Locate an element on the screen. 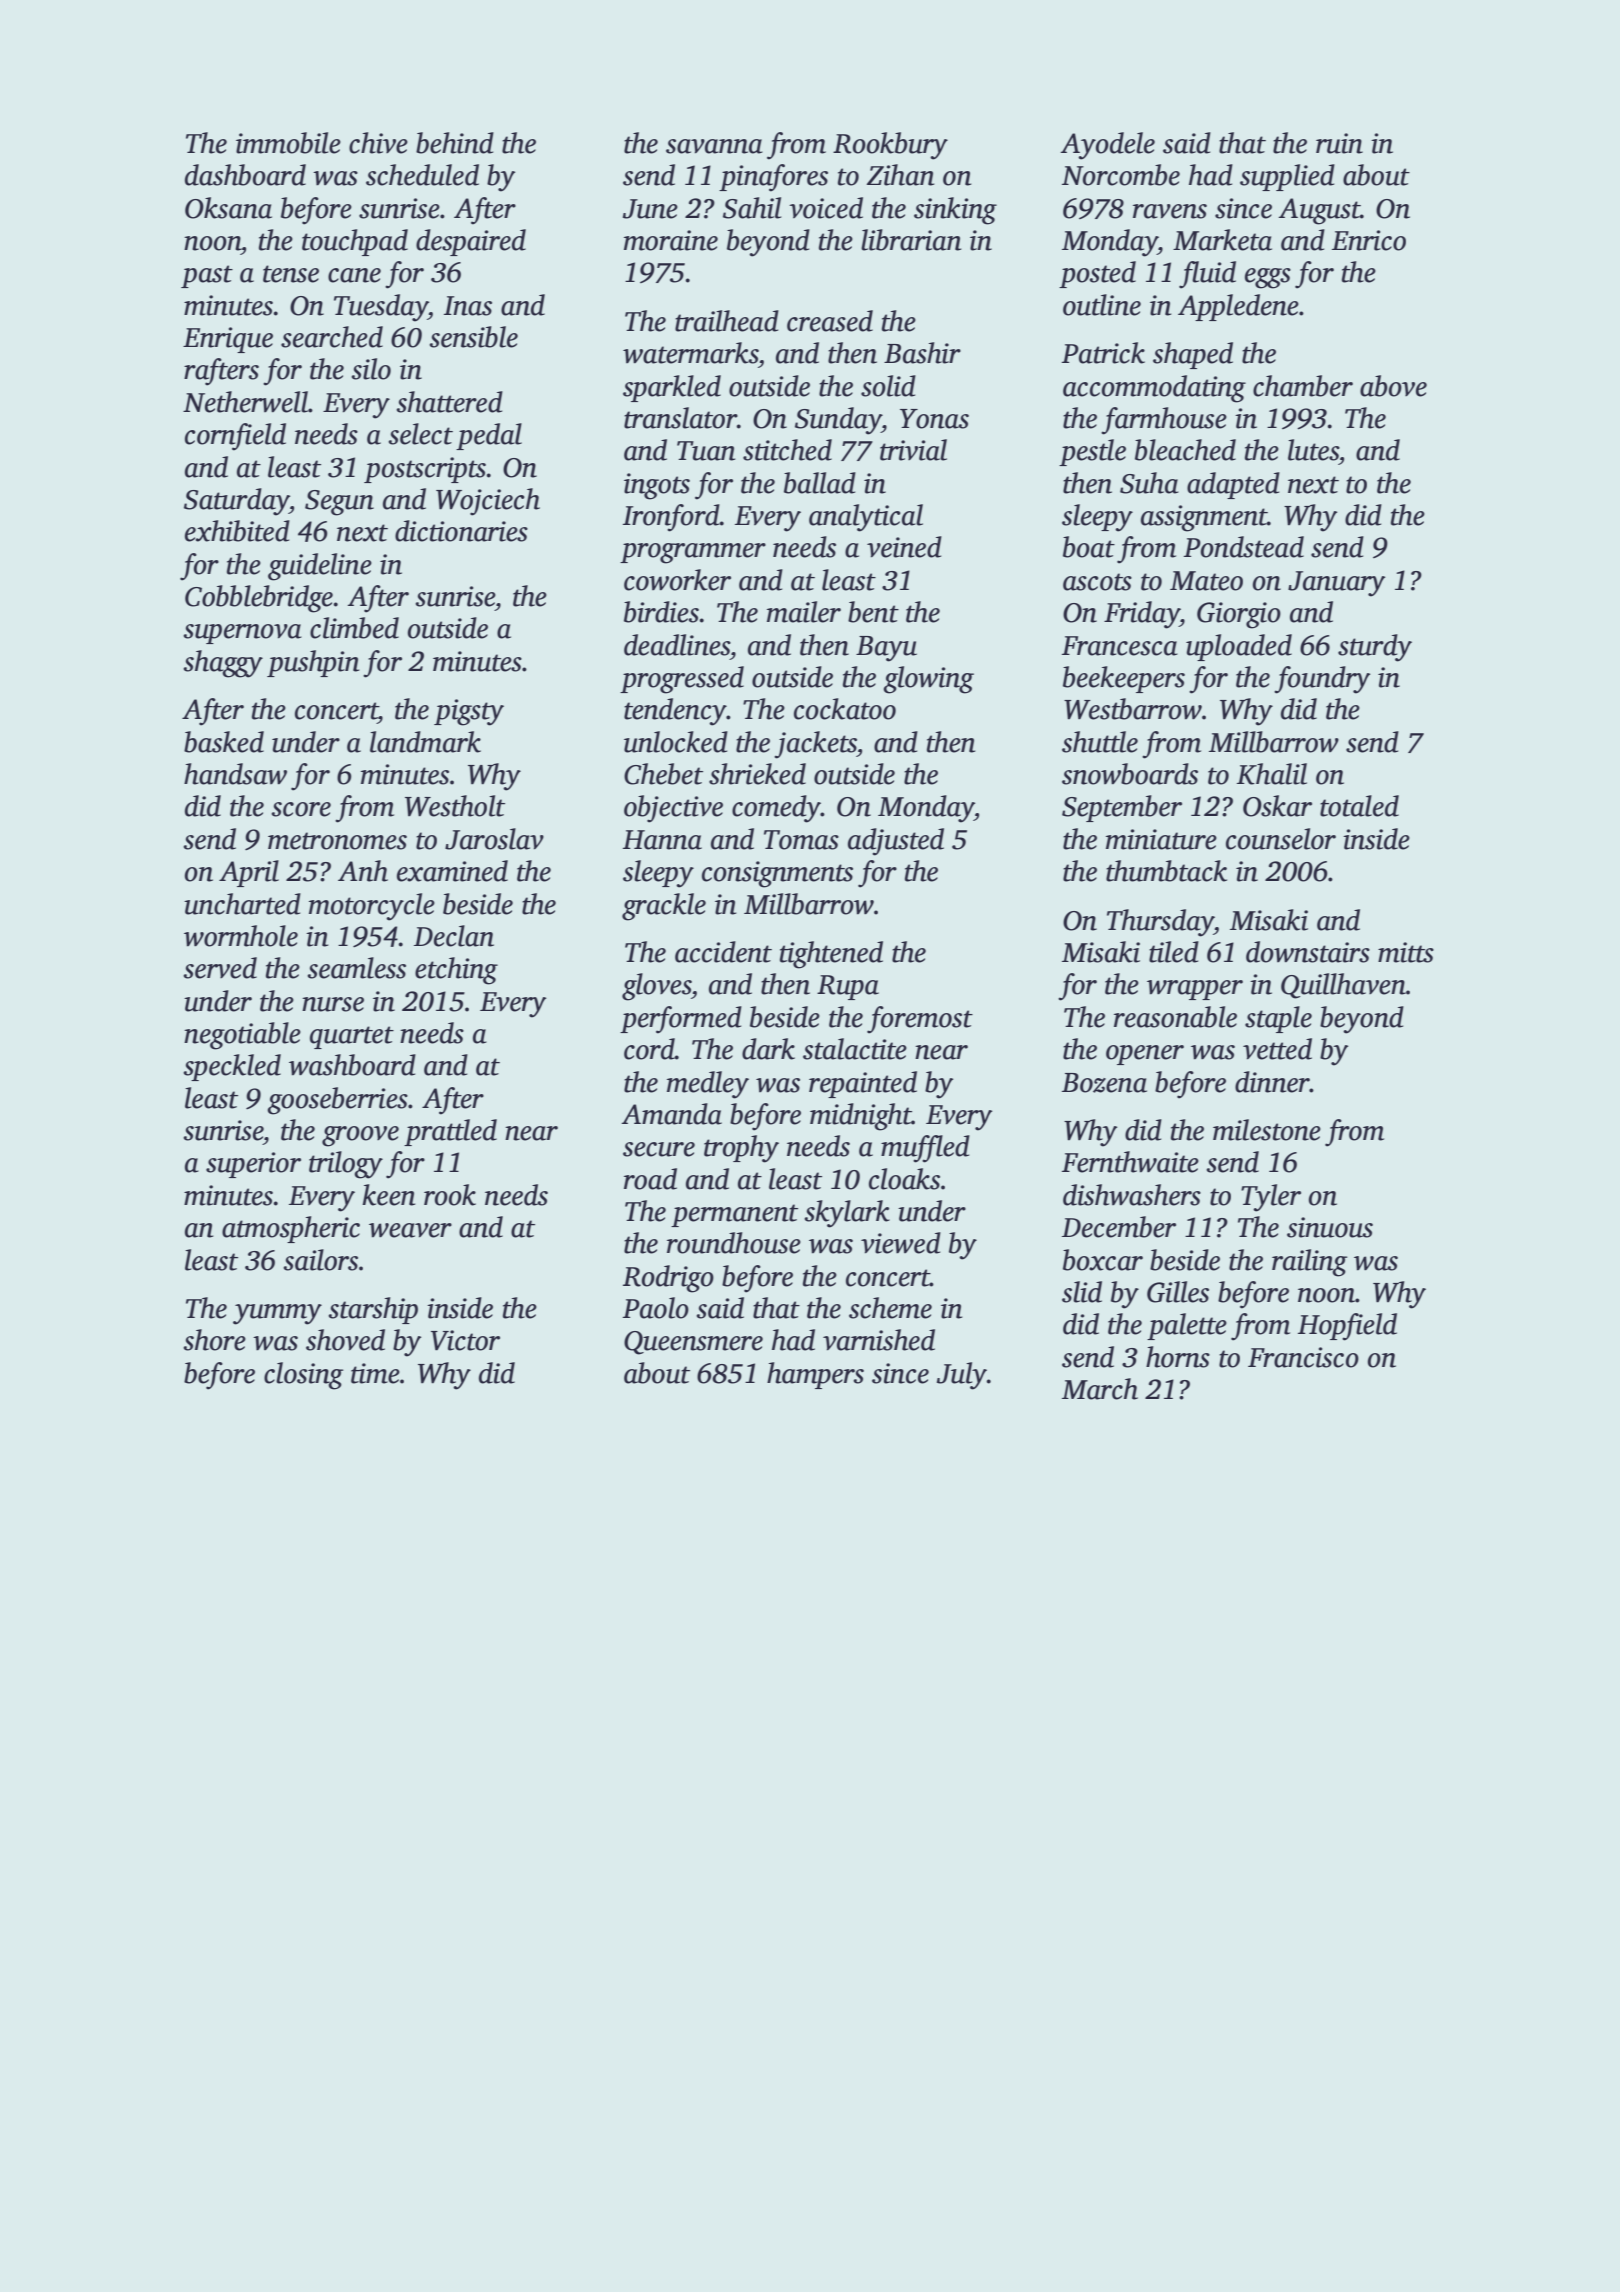 This screenshot has width=1620, height=2292. scheme is located at coordinates (890, 1308).
